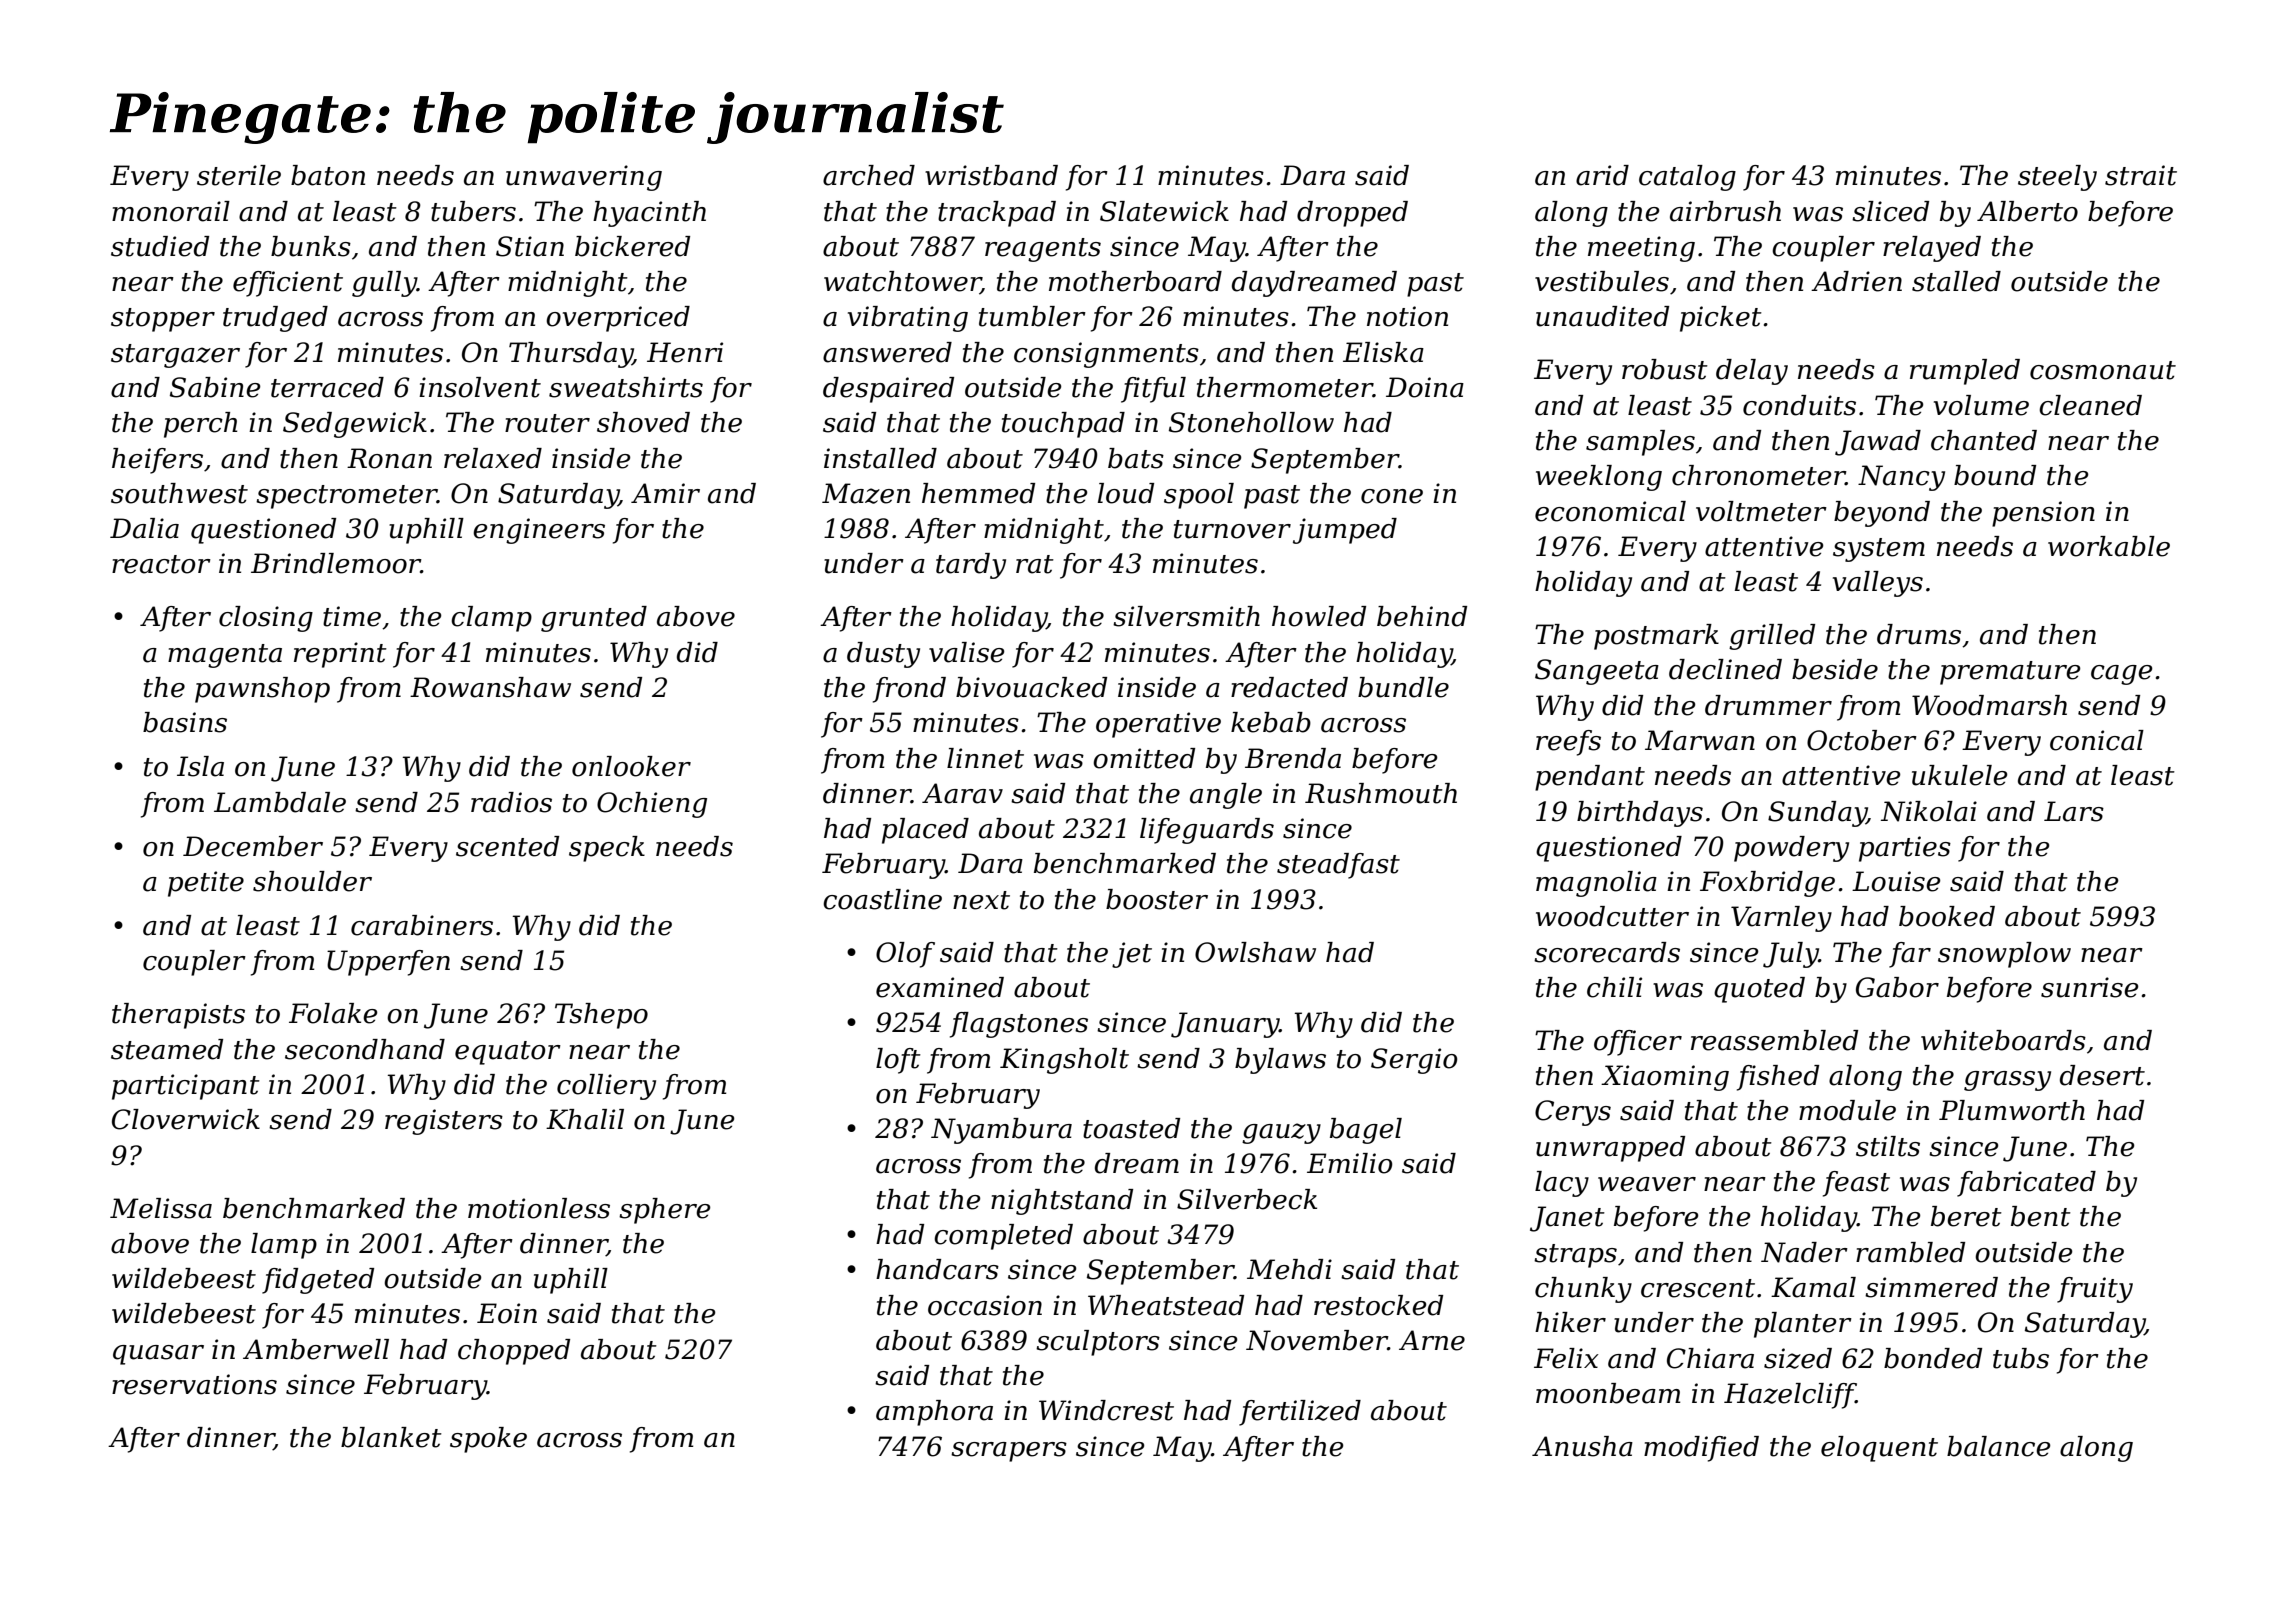  I want to click on arid, so click(1602, 175).
